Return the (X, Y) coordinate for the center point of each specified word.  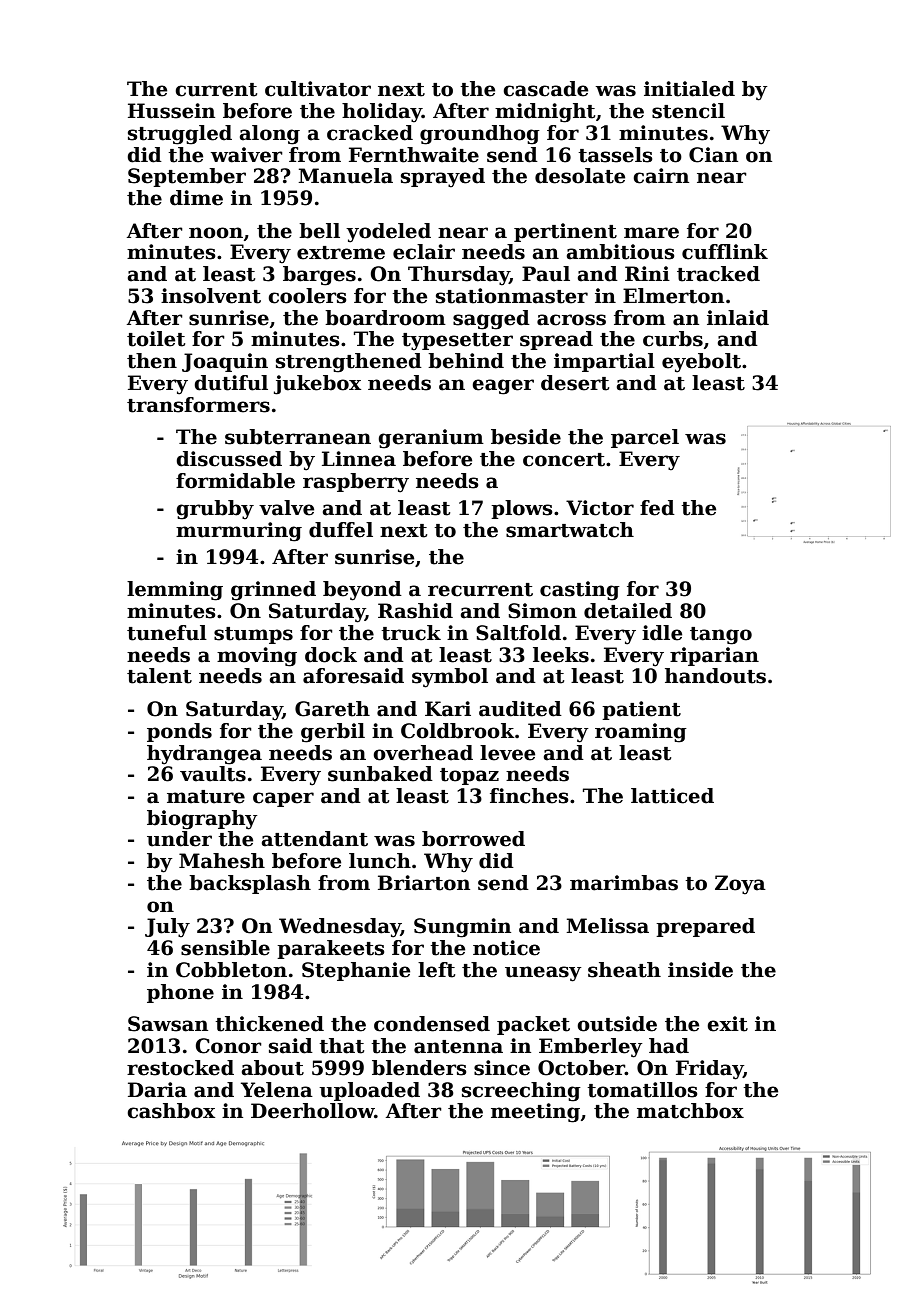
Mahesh (222, 861)
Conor (229, 1046)
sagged (491, 320)
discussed (229, 459)
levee (507, 753)
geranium (431, 439)
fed (657, 508)
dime (196, 198)
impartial (604, 362)
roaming (641, 733)
